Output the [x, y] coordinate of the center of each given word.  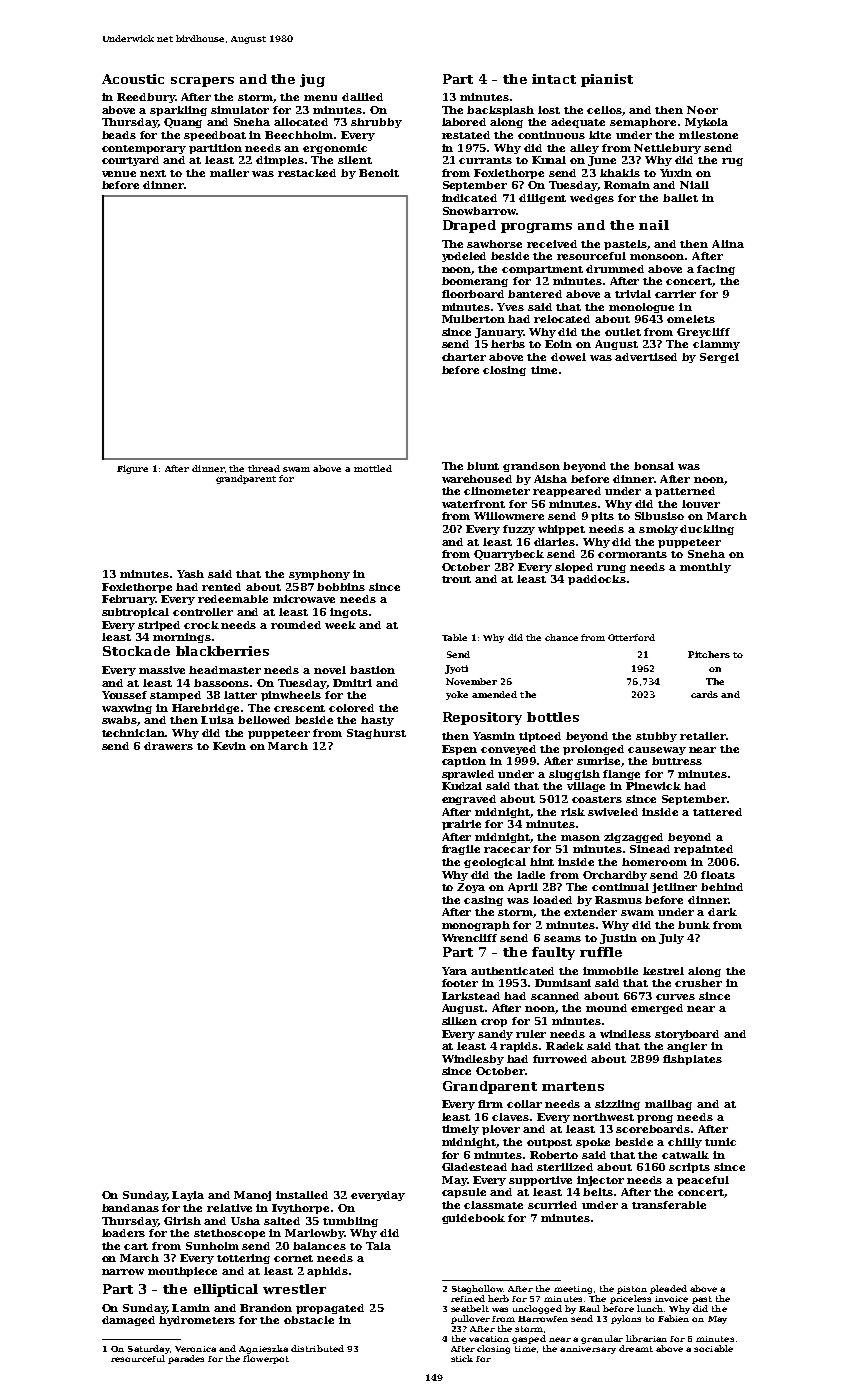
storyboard [687, 1035]
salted [282, 1221]
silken [459, 1021]
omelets [691, 319]
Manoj [252, 1196]
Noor [702, 110]
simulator [240, 110]
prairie [461, 825]
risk [573, 812]
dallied [362, 97]
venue [119, 174]
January [499, 333]
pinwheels [291, 696]
